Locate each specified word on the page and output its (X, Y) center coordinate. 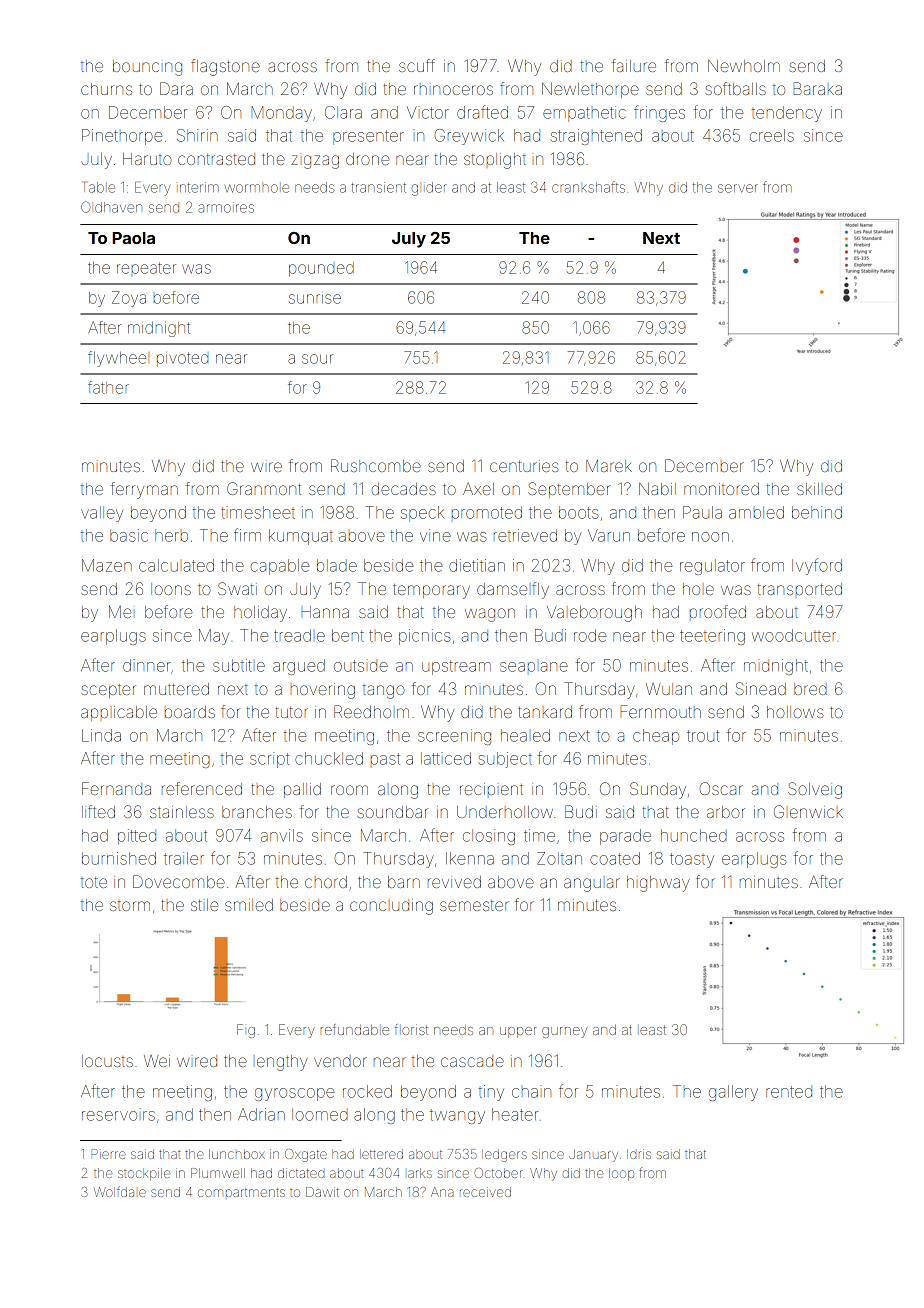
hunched (694, 835)
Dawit (322, 1192)
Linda (101, 735)
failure (633, 65)
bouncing (147, 68)
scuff (417, 65)
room (349, 790)
